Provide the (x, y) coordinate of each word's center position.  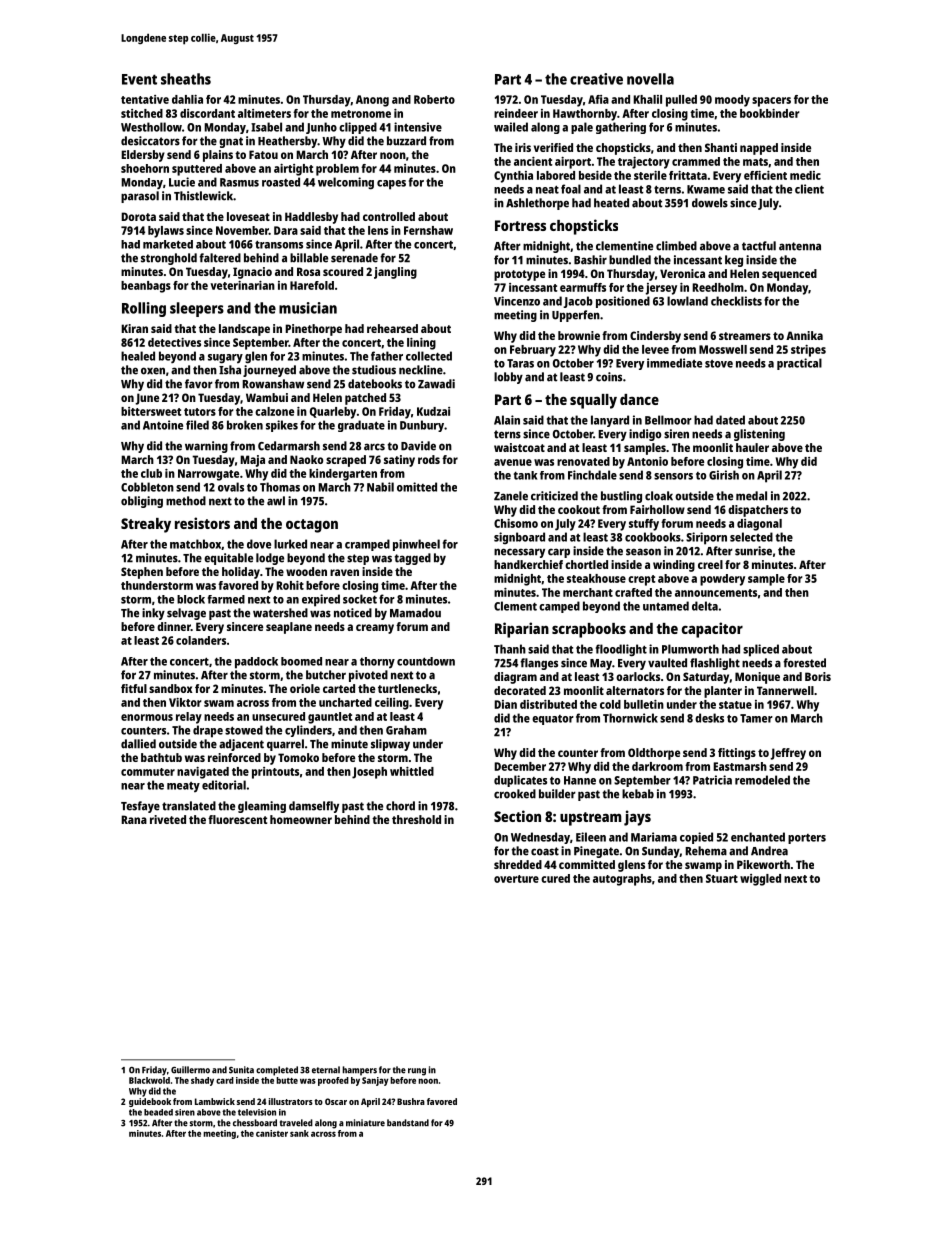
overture (516, 879)
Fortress (520, 225)
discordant (207, 113)
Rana (134, 819)
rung (417, 1072)
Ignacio (252, 273)
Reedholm (718, 287)
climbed (676, 246)
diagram (515, 678)
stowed (244, 730)
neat (547, 189)
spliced (761, 650)
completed (277, 1071)
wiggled (760, 880)
